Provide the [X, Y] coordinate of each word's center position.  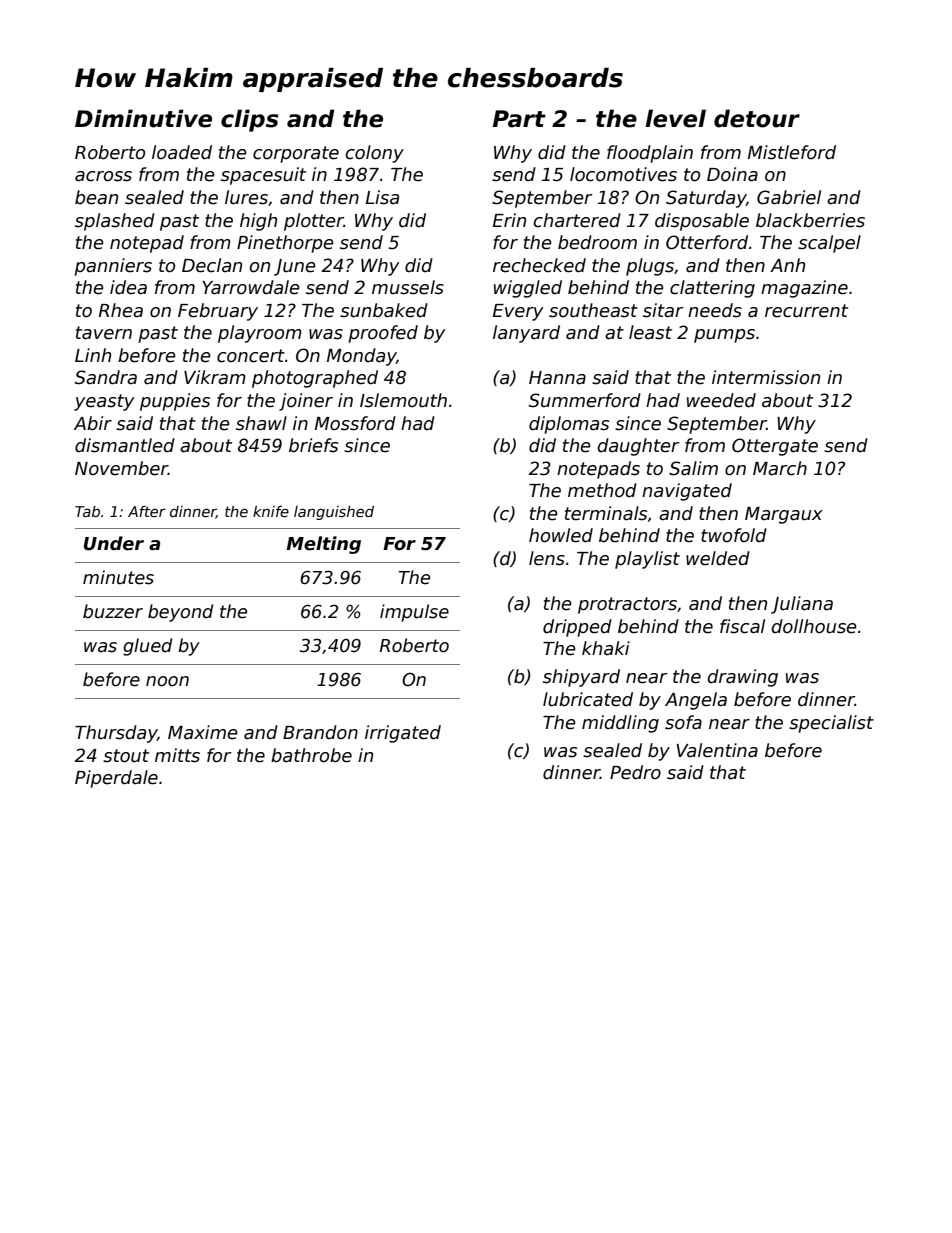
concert [251, 356]
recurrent [806, 311]
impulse [414, 613]
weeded [721, 400]
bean [96, 197]
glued [147, 647]
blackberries [810, 220]
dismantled [125, 445]
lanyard [526, 334]
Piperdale [116, 779]
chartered [577, 220]
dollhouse [814, 626]
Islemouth [403, 400]
